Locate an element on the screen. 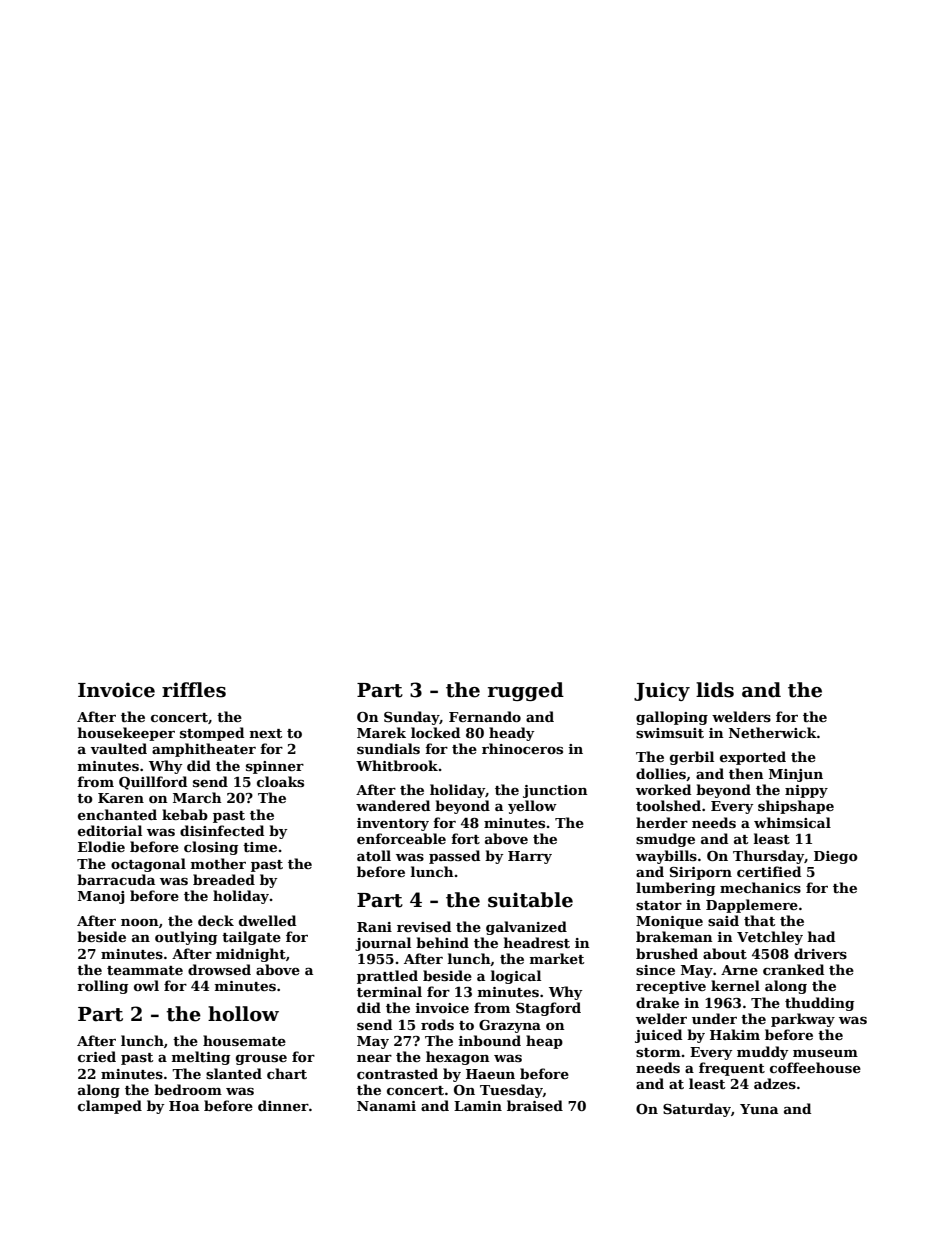 This screenshot has width=952, height=1233. rods is located at coordinates (437, 1024).
